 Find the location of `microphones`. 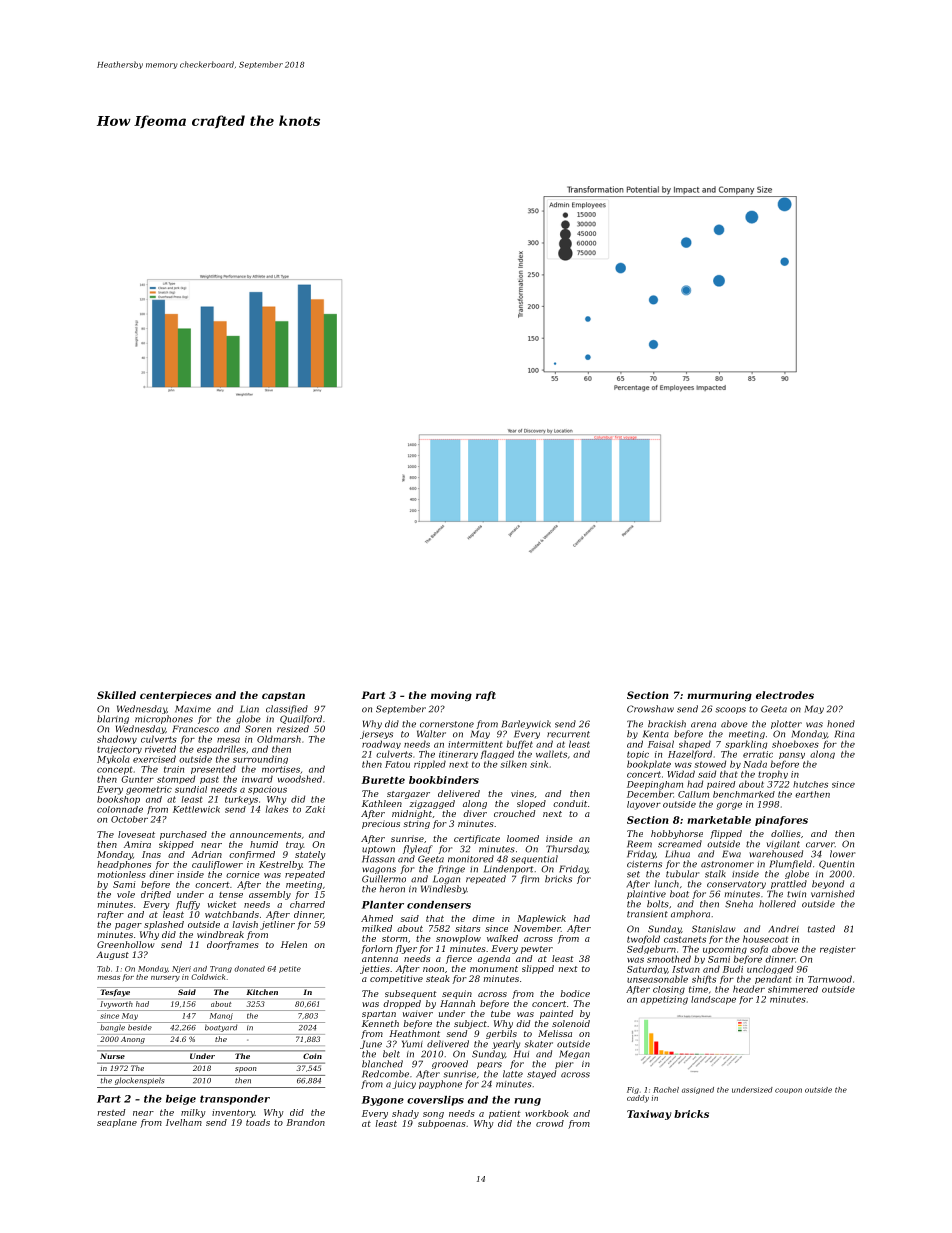

microphones is located at coordinates (164, 719).
